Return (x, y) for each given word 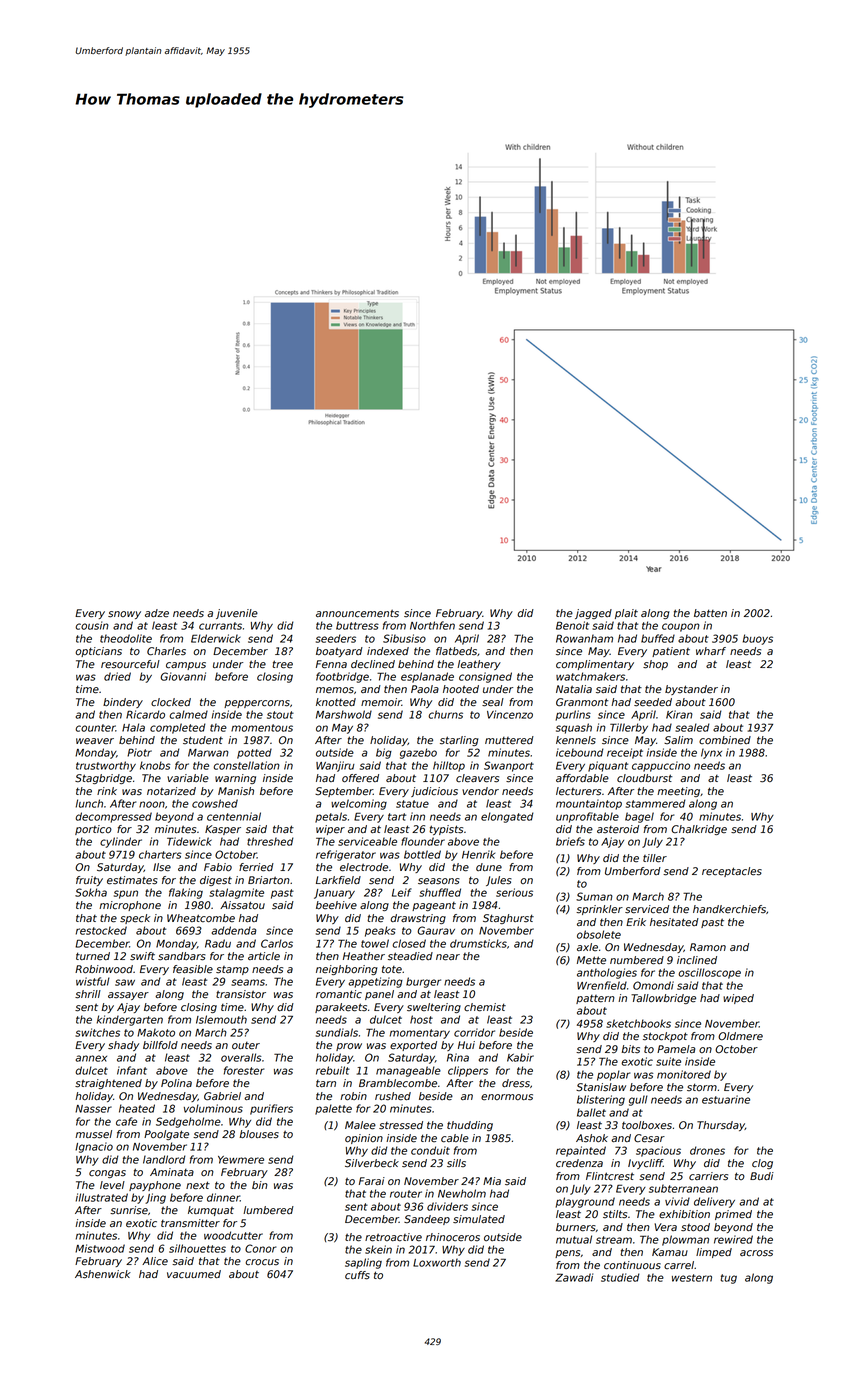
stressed (401, 1125)
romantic (339, 994)
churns (445, 714)
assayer (128, 996)
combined (725, 740)
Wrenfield (602, 985)
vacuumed (194, 1274)
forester (244, 1070)
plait (626, 614)
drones (707, 1150)
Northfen (432, 625)
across (756, 1253)
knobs (155, 765)
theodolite (126, 638)
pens (567, 1254)
